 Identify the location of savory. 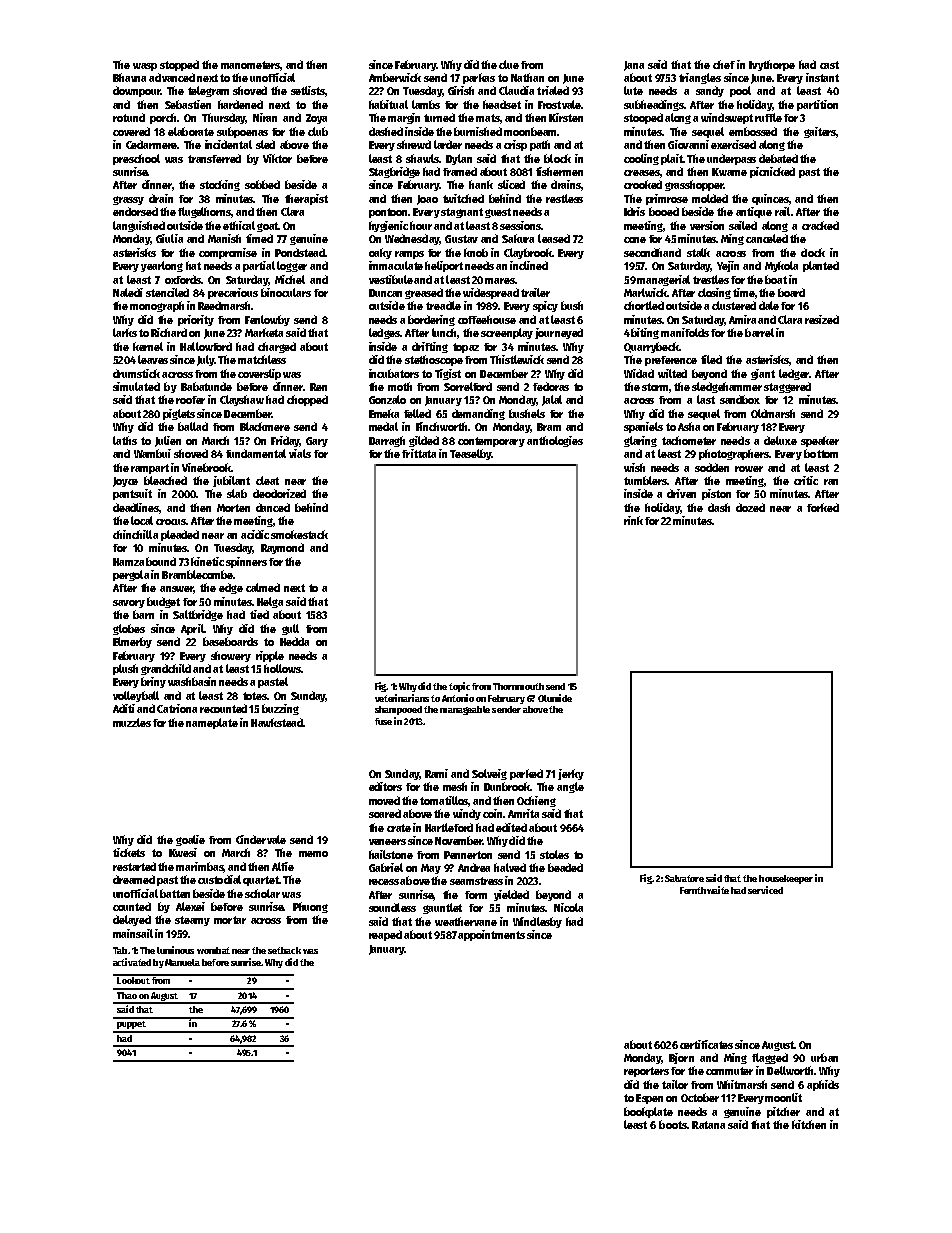
(129, 604).
